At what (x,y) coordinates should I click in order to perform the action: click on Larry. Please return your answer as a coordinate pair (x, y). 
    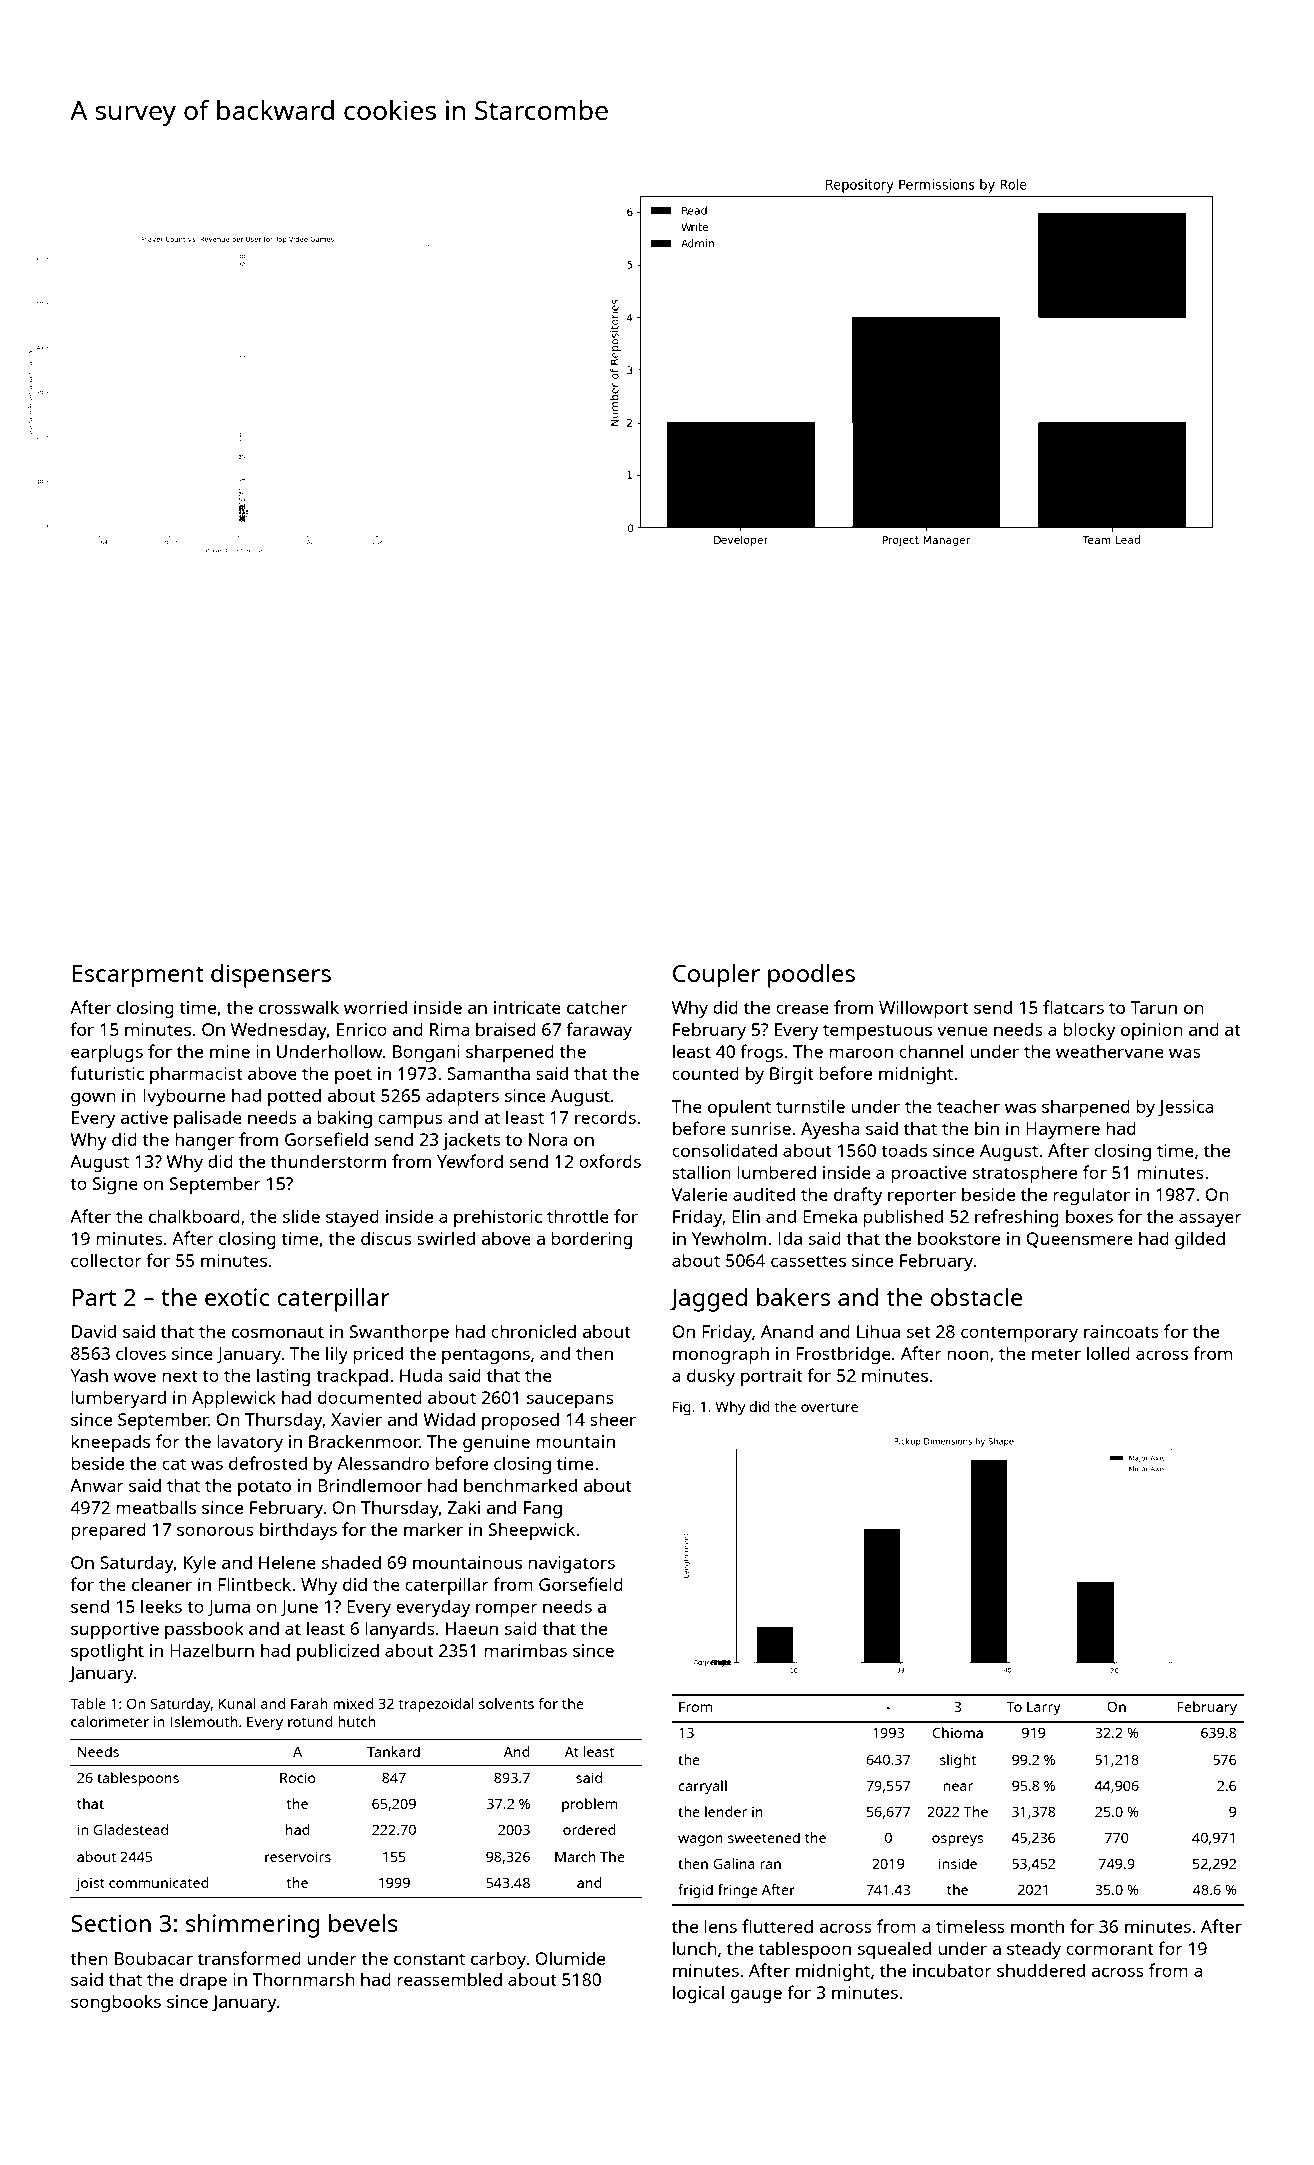
    Looking at the image, I should click on (1044, 1709).
